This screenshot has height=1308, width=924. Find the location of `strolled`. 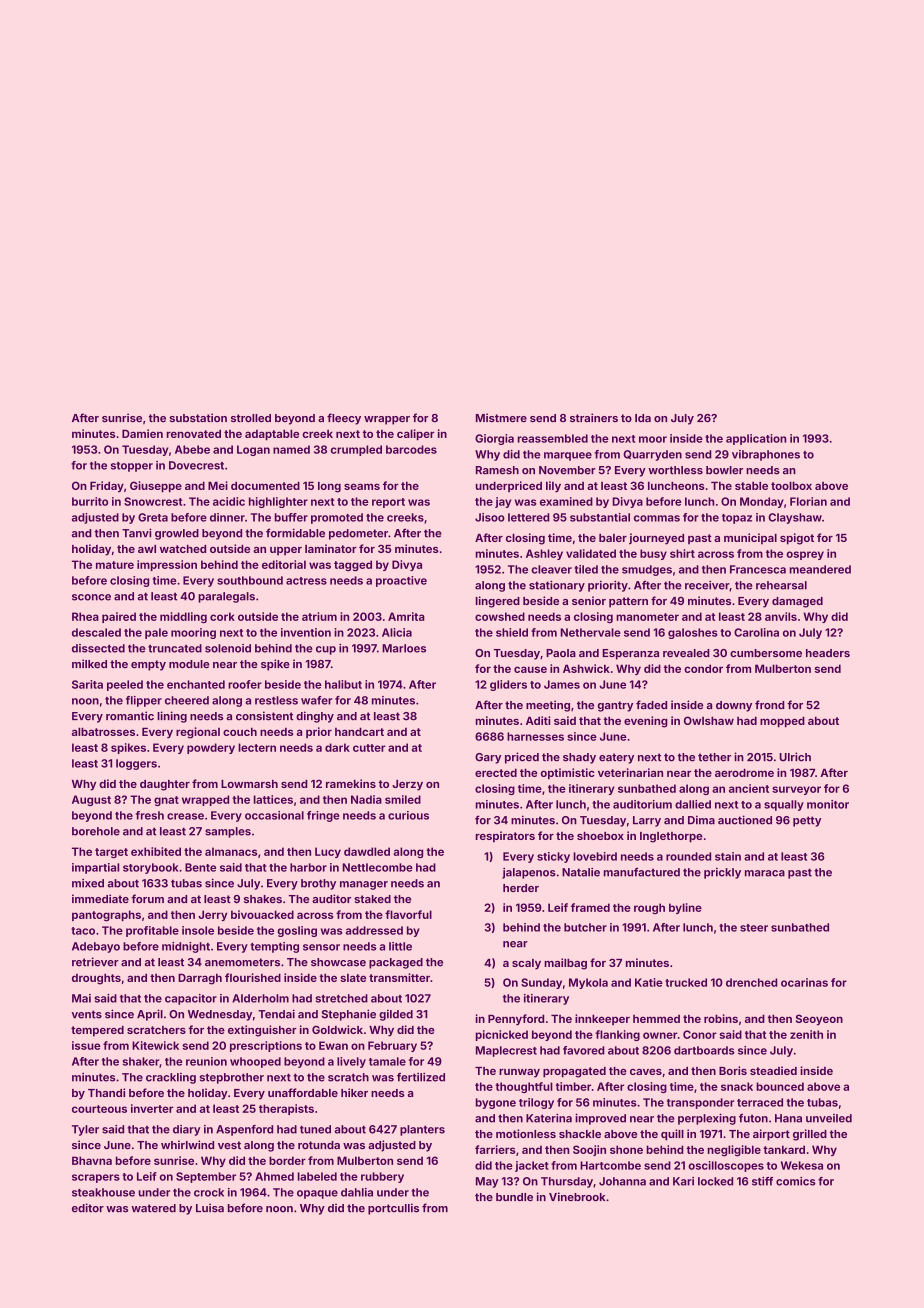

strolled is located at coordinates (251, 418).
